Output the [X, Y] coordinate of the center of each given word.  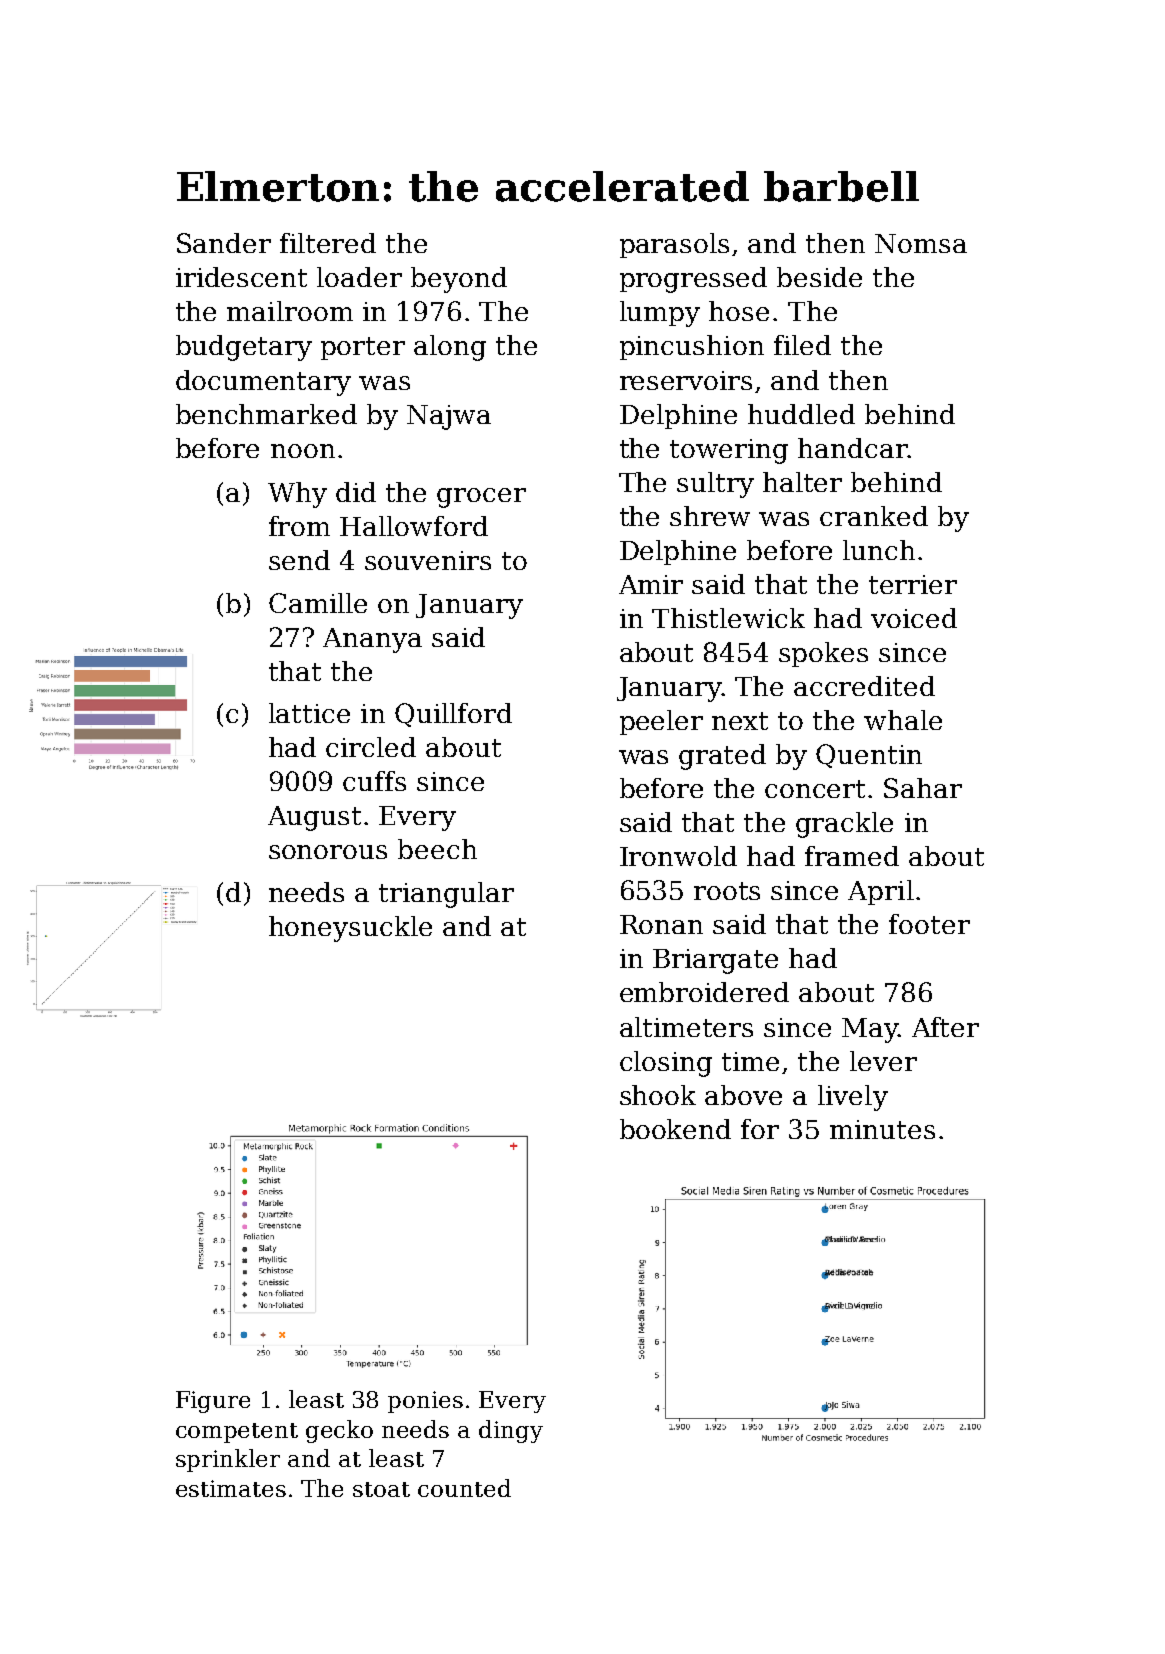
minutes [882, 1129]
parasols [674, 245]
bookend [675, 1129]
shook [658, 1095]
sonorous [328, 852]
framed [852, 856]
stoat [381, 1489]
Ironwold [678, 856]
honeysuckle [350, 929]
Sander [224, 243]
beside [819, 277]
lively [853, 1098]
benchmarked [266, 414]
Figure [213, 1402]
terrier [913, 584]
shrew [710, 516]
